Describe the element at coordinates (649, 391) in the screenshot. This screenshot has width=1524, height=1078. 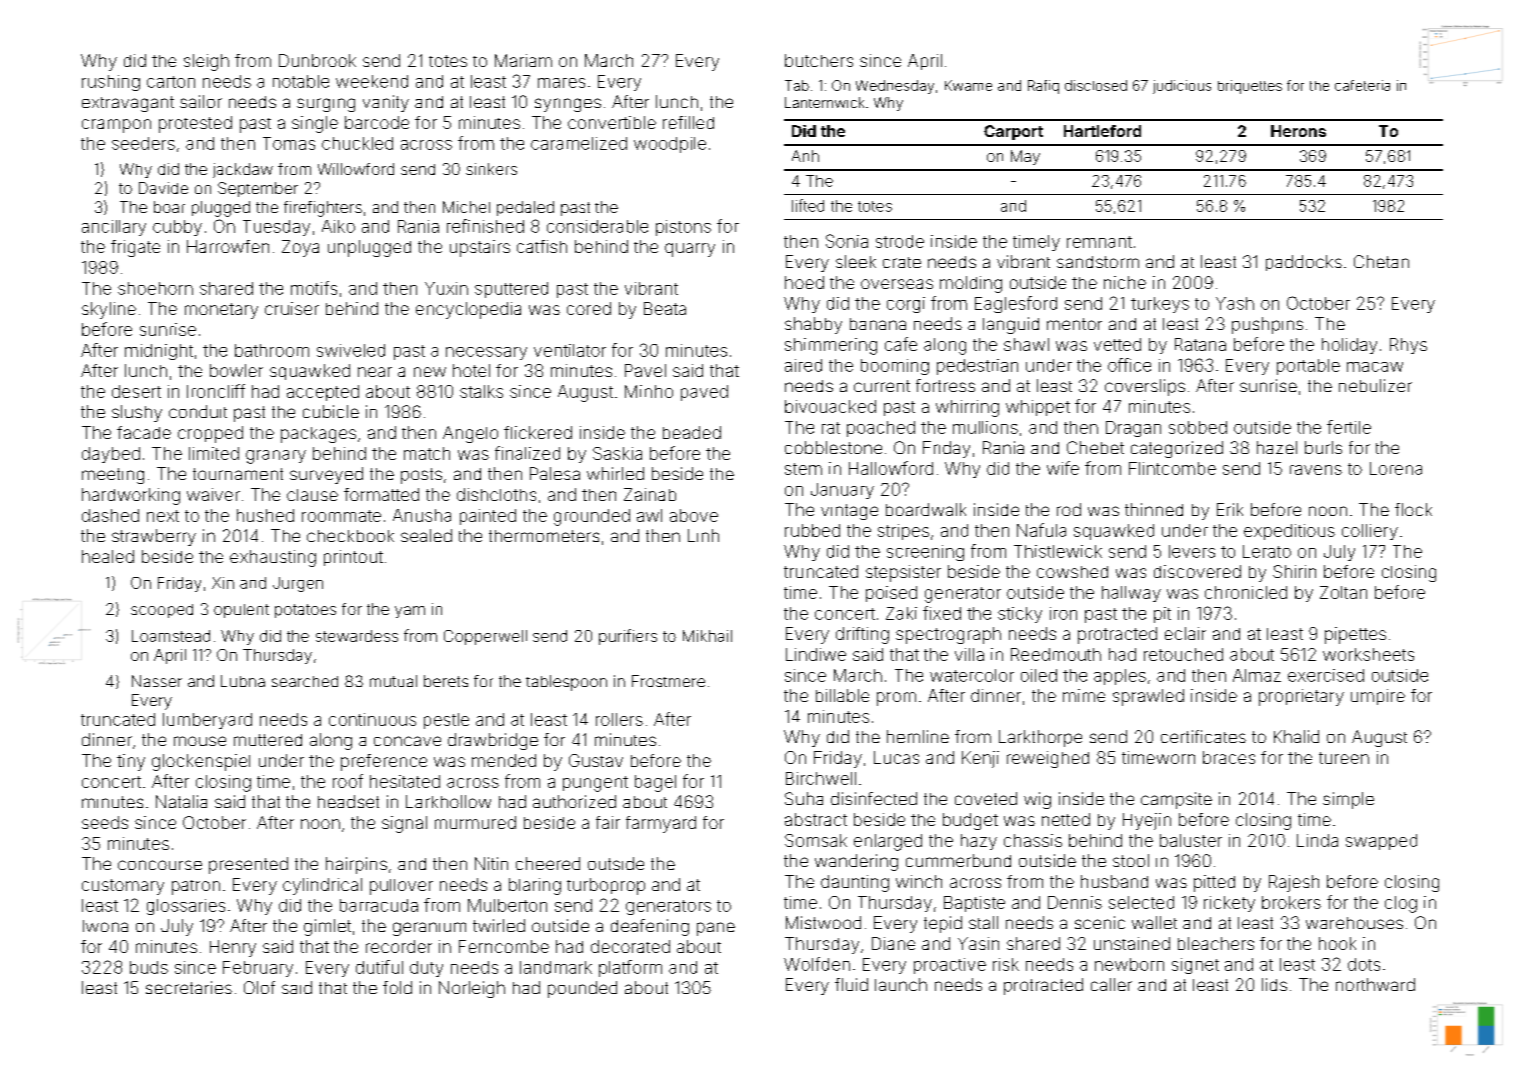
I see `Minho` at that location.
